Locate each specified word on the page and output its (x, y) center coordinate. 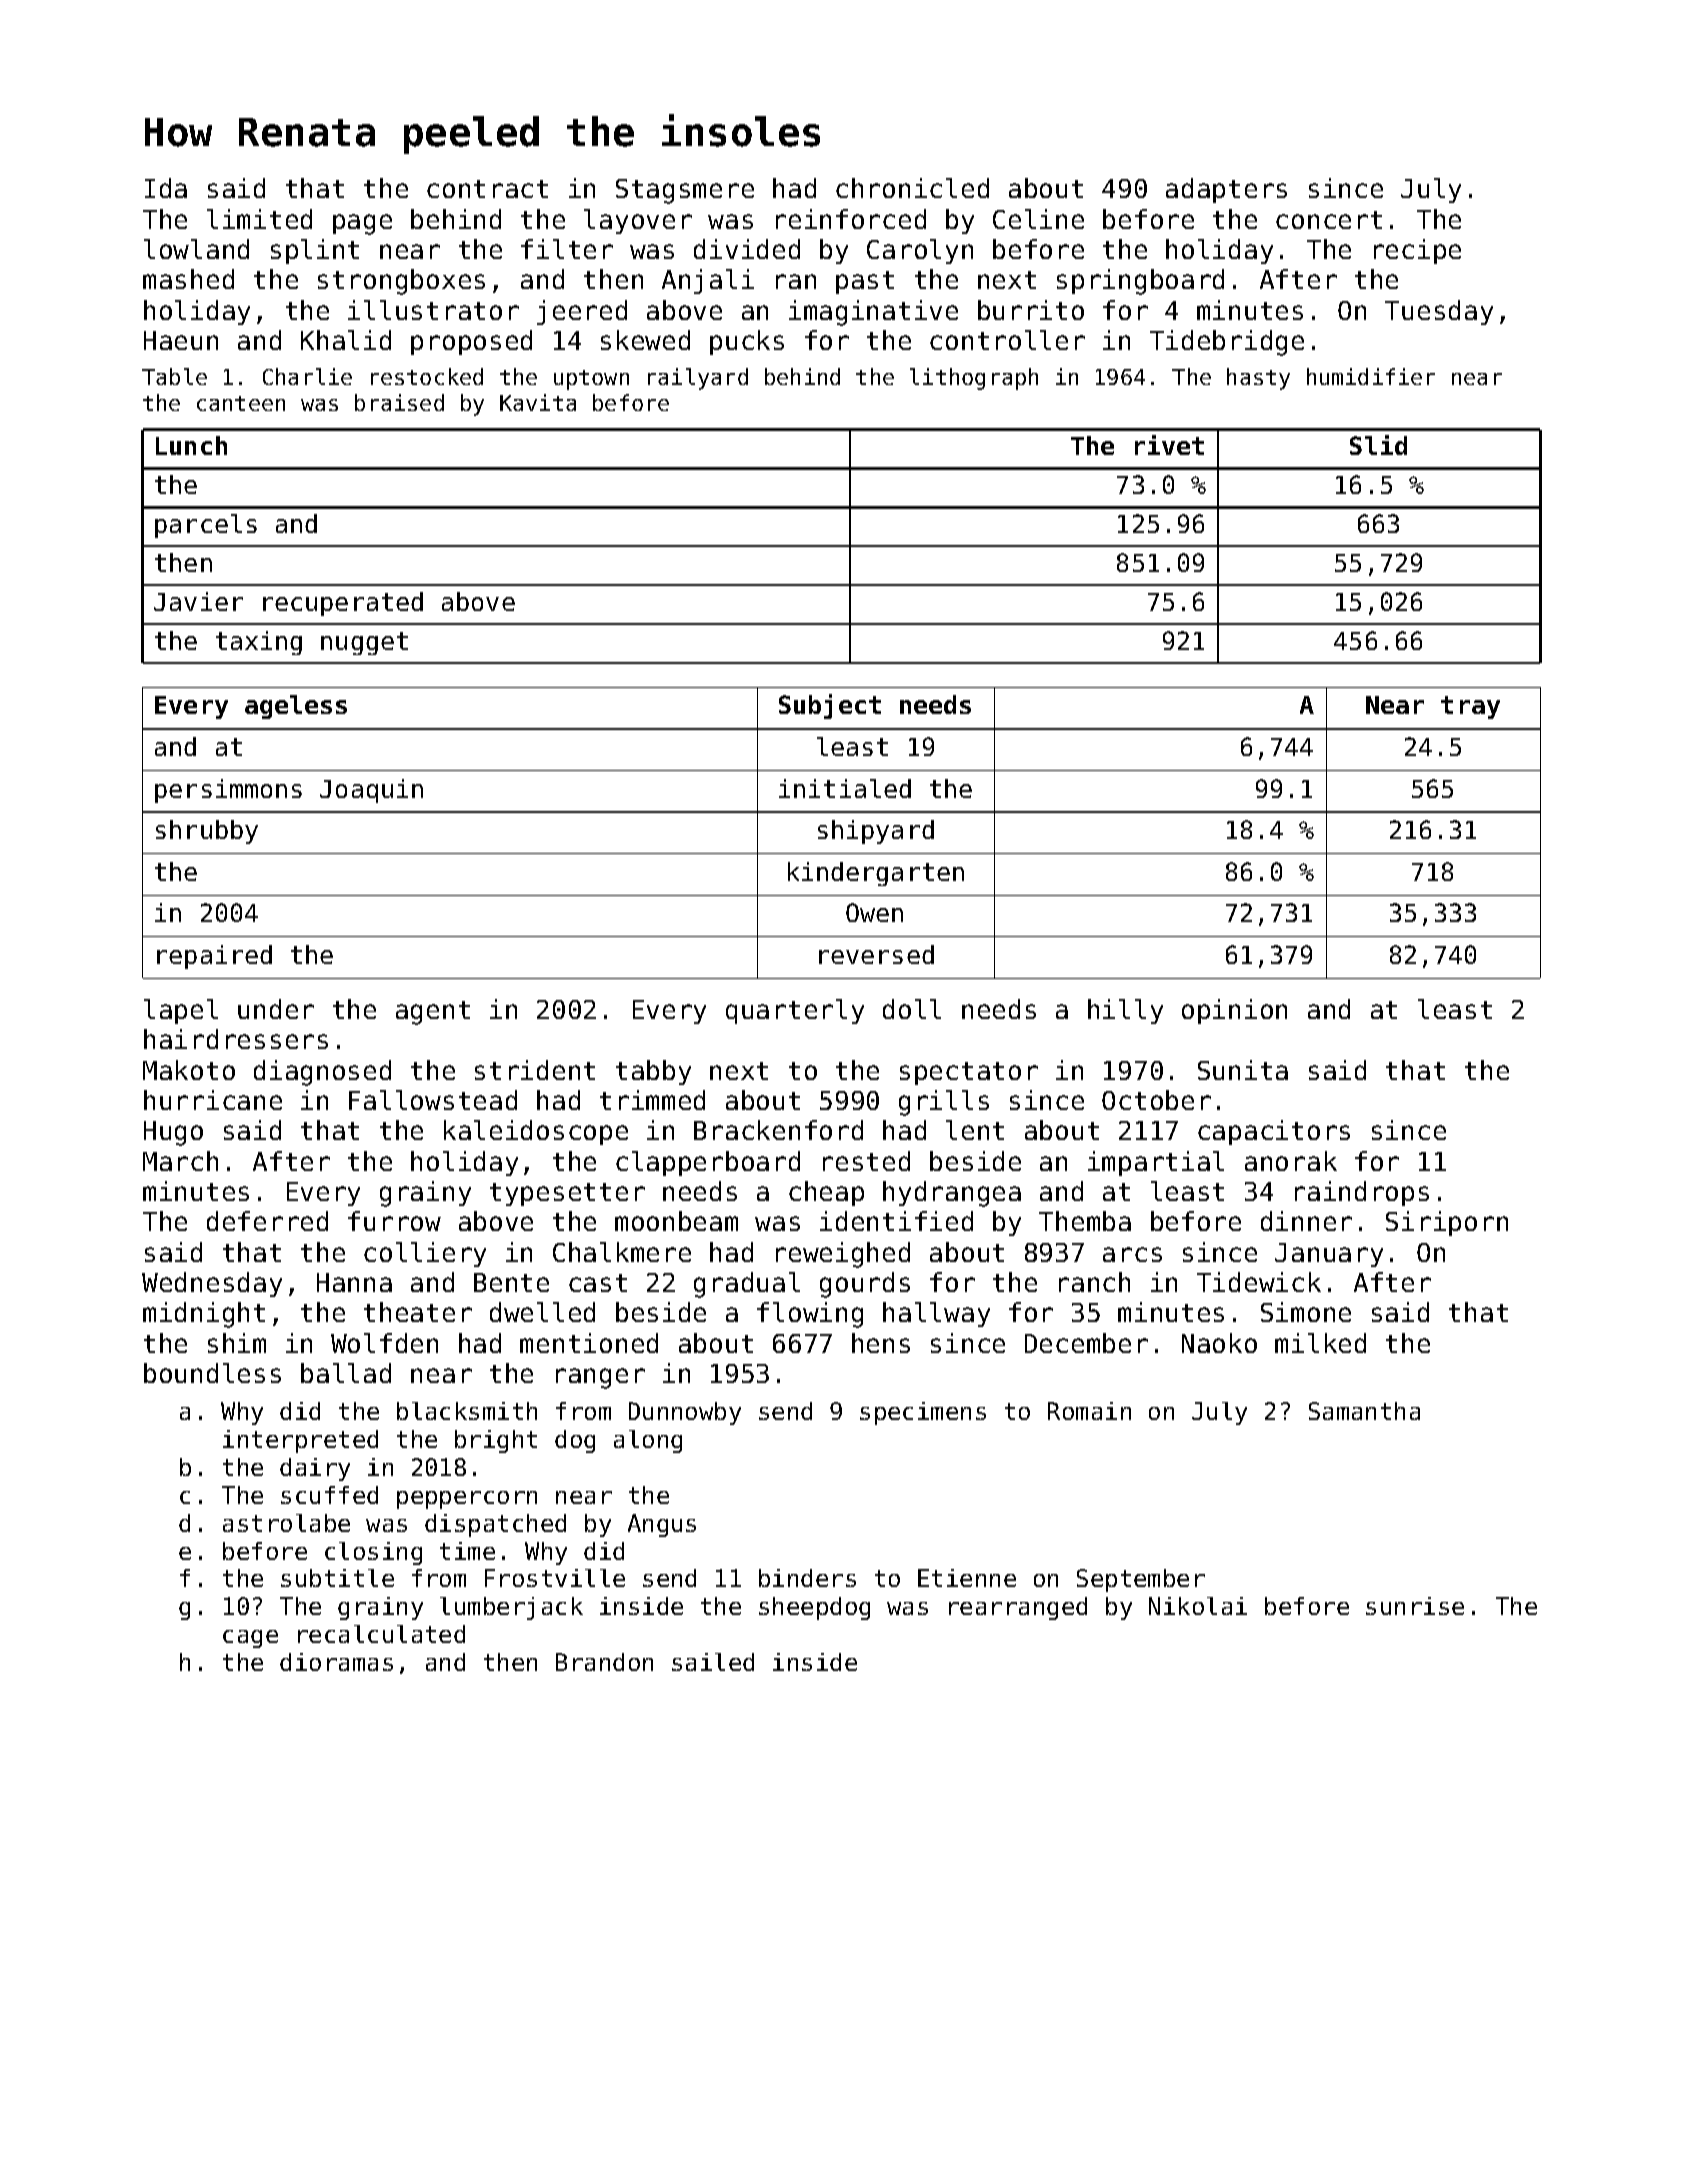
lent (975, 1130)
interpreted (300, 1441)
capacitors (1274, 1132)
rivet (1169, 445)
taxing (259, 643)
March (180, 1161)
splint (315, 251)
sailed (713, 1662)
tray (1470, 707)
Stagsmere (685, 191)
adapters (1226, 190)
